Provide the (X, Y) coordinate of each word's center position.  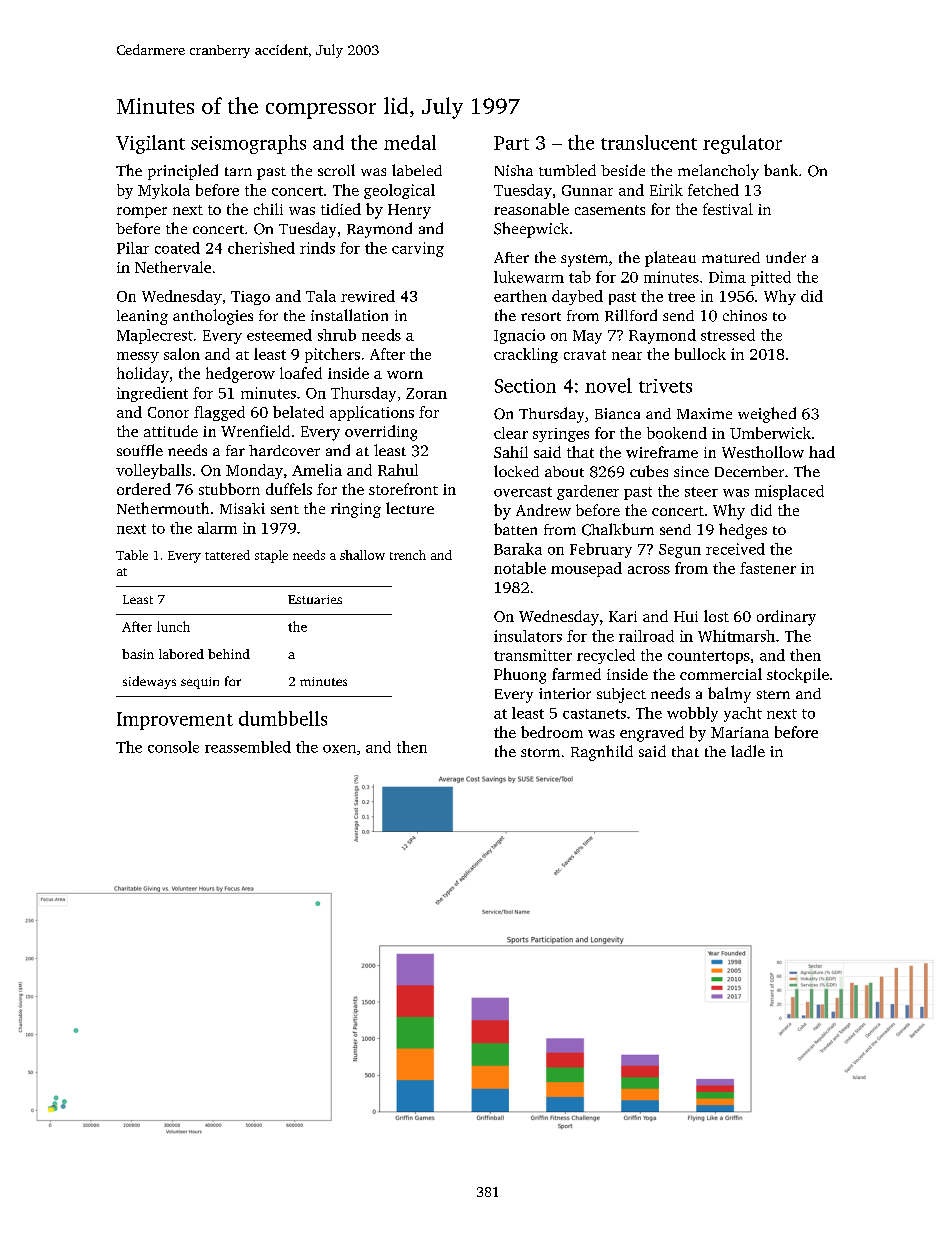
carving (418, 249)
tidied (341, 209)
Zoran (426, 393)
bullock (700, 354)
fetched (713, 190)
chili (268, 209)
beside (623, 170)
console (173, 747)
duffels (289, 489)
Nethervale (173, 267)
